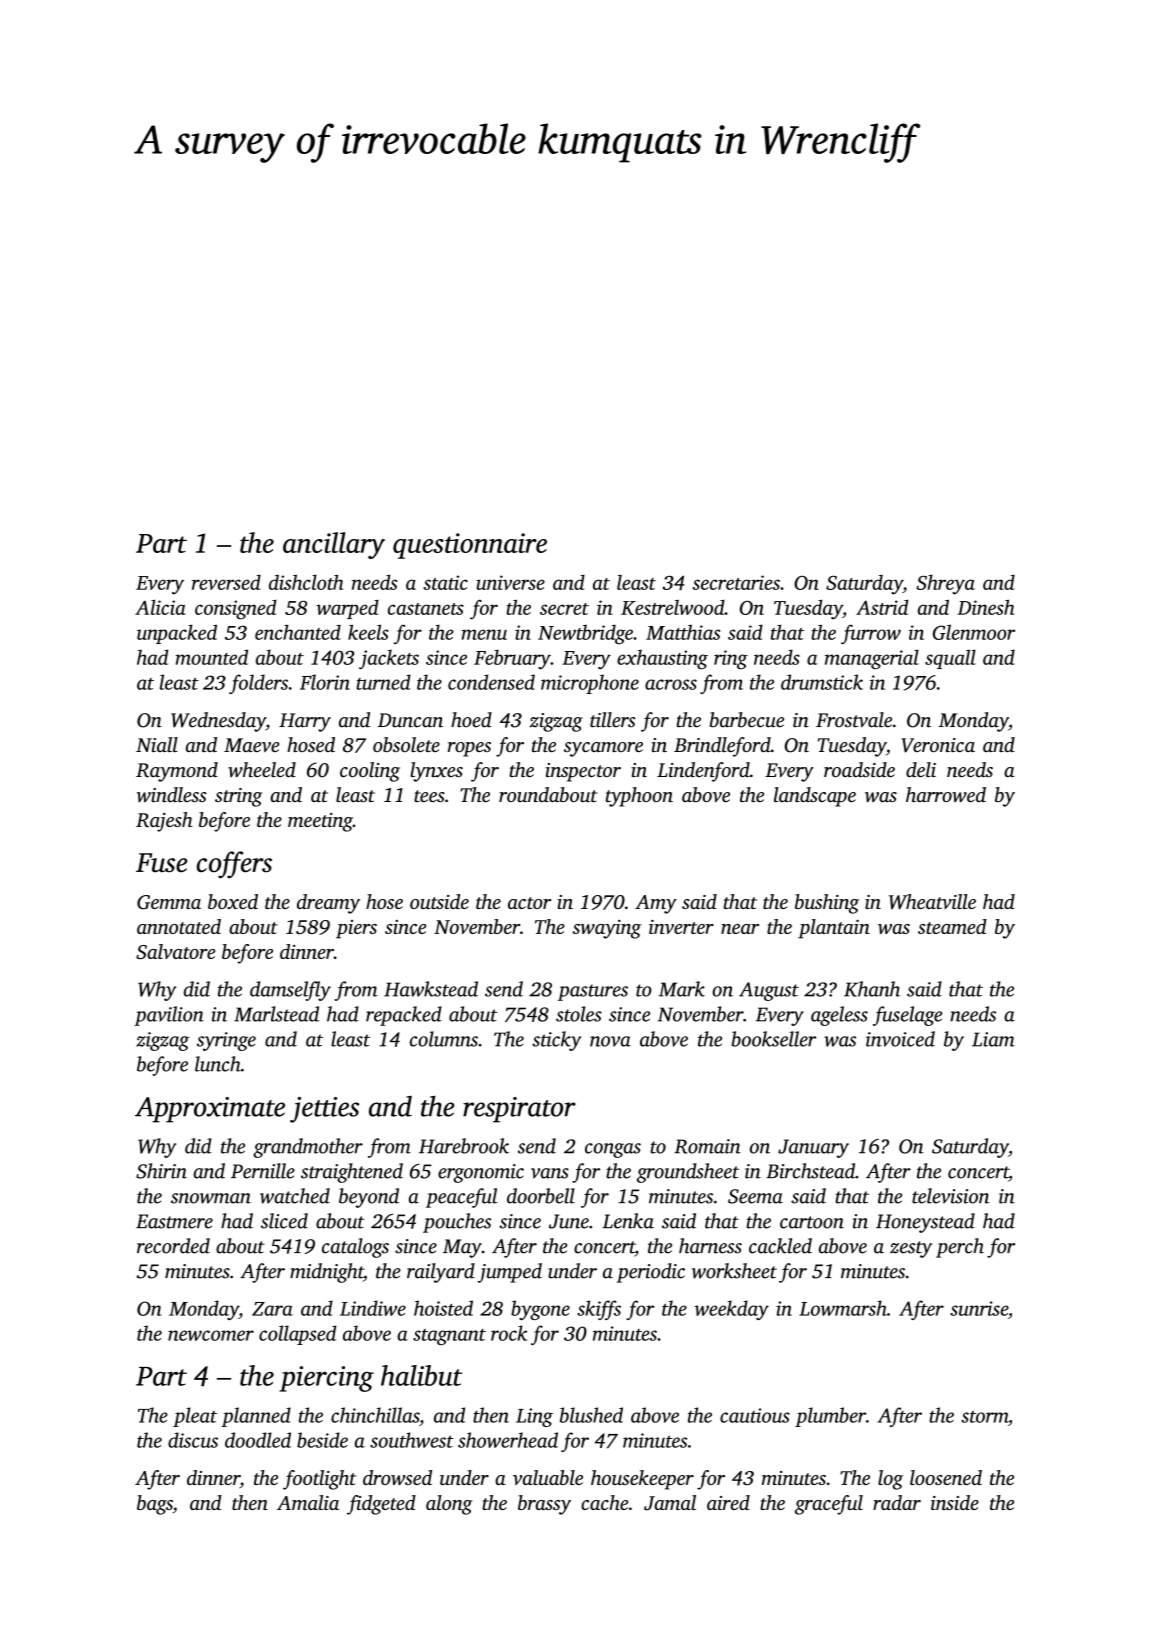 The height and width of the document is (1628, 1151). I want to click on Kestrelwood, so click(673, 607).
